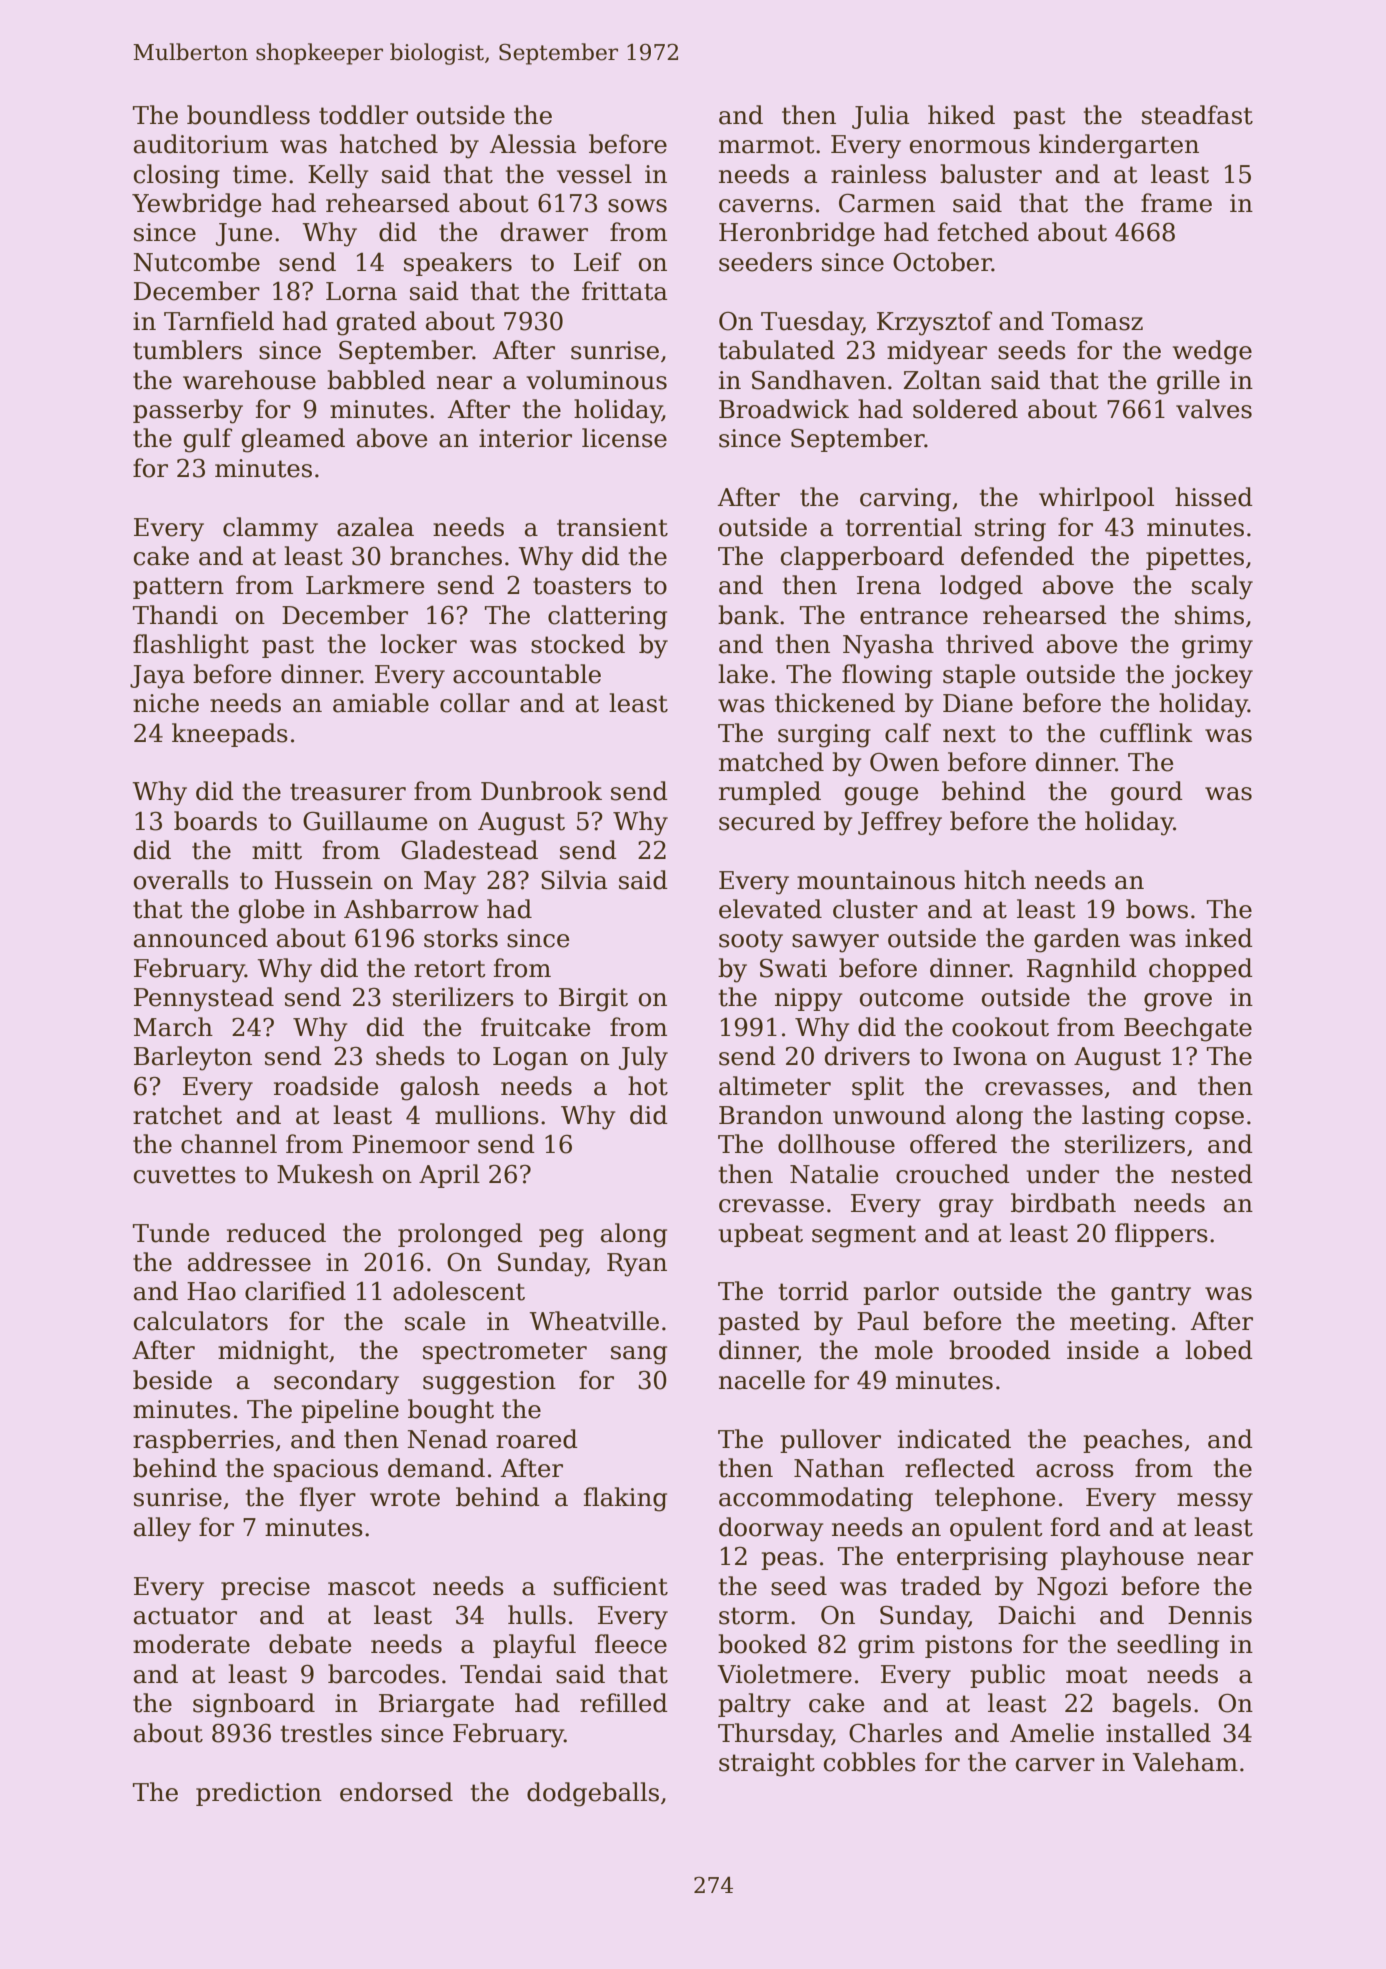  I want to click on Brandon, so click(771, 1115).
